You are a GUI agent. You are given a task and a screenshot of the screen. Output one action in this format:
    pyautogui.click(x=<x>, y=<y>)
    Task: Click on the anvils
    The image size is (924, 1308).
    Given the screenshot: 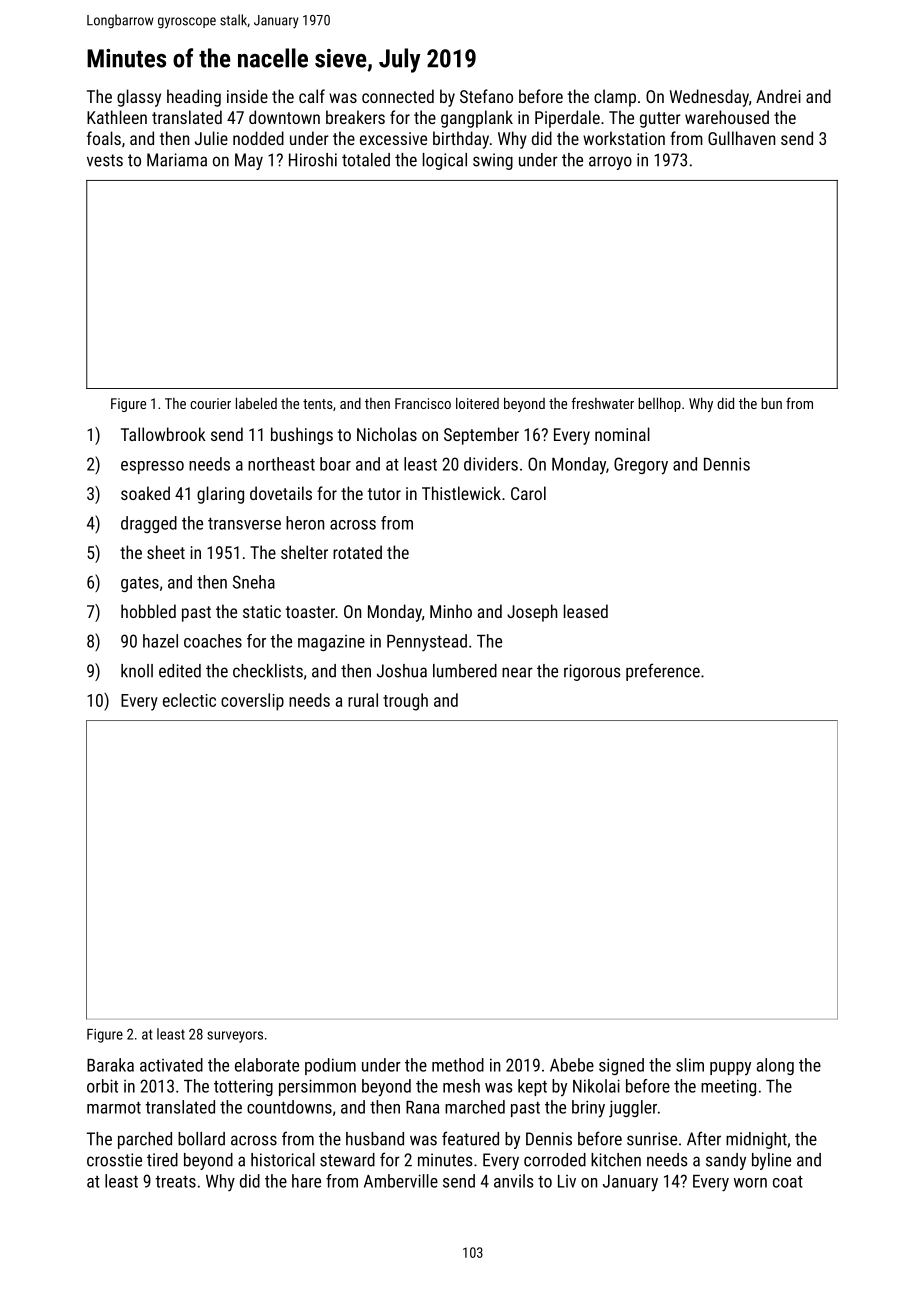 What is the action you would take?
    pyautogui.click(x=513, y=1181)
